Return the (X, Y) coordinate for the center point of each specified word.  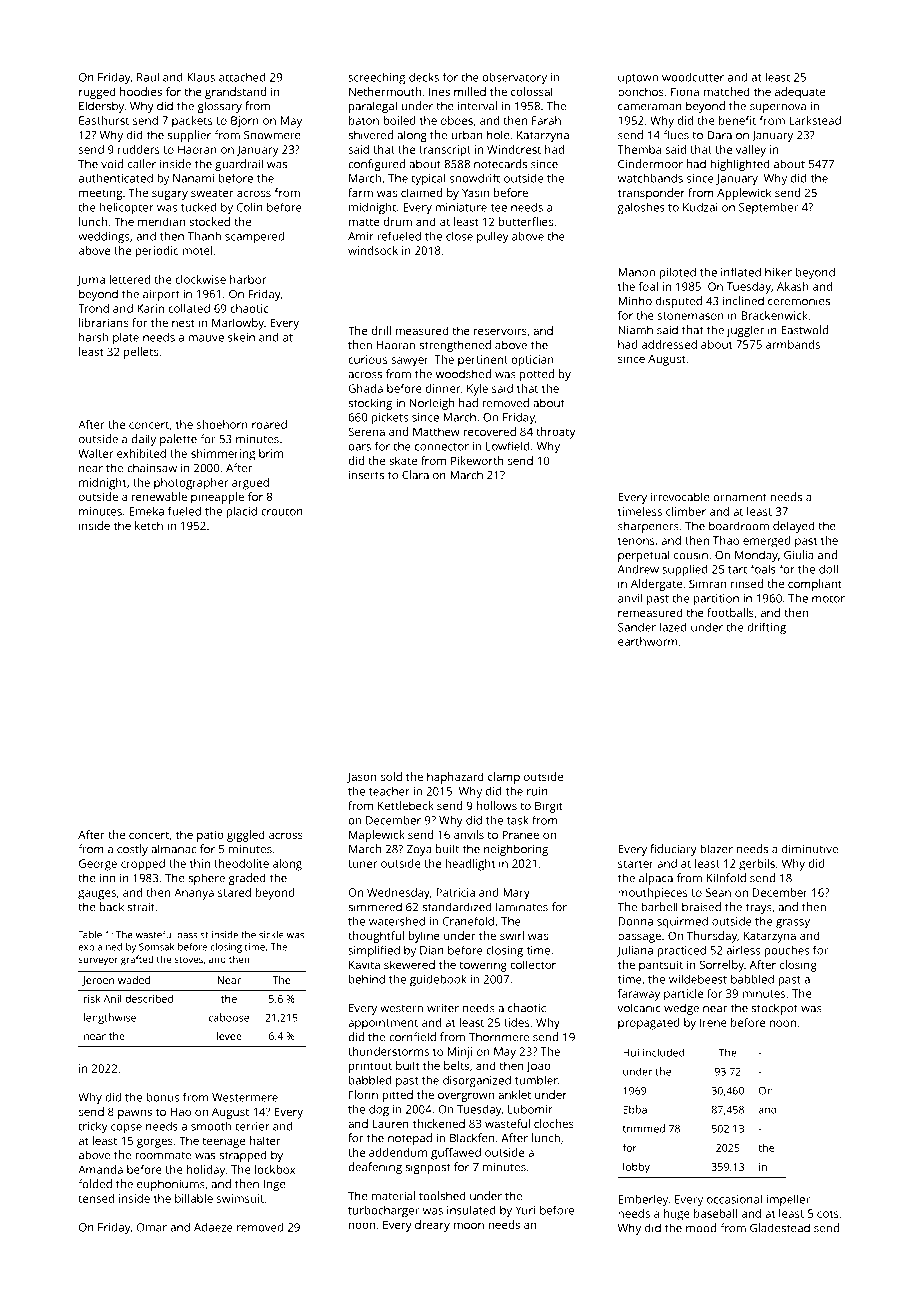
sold (391, 776)
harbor (248, 279)
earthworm (648, 641)
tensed (96, 1198)
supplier (189, 136)
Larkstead (815, 120)
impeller (788, 1200)
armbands (793, 344)
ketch (149, 525)
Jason (361, 777)
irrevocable (680, 497)
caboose (229, 1017)
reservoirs (500, 330)
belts (456, 1065)
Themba (639, 149)
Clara (415, 475)
